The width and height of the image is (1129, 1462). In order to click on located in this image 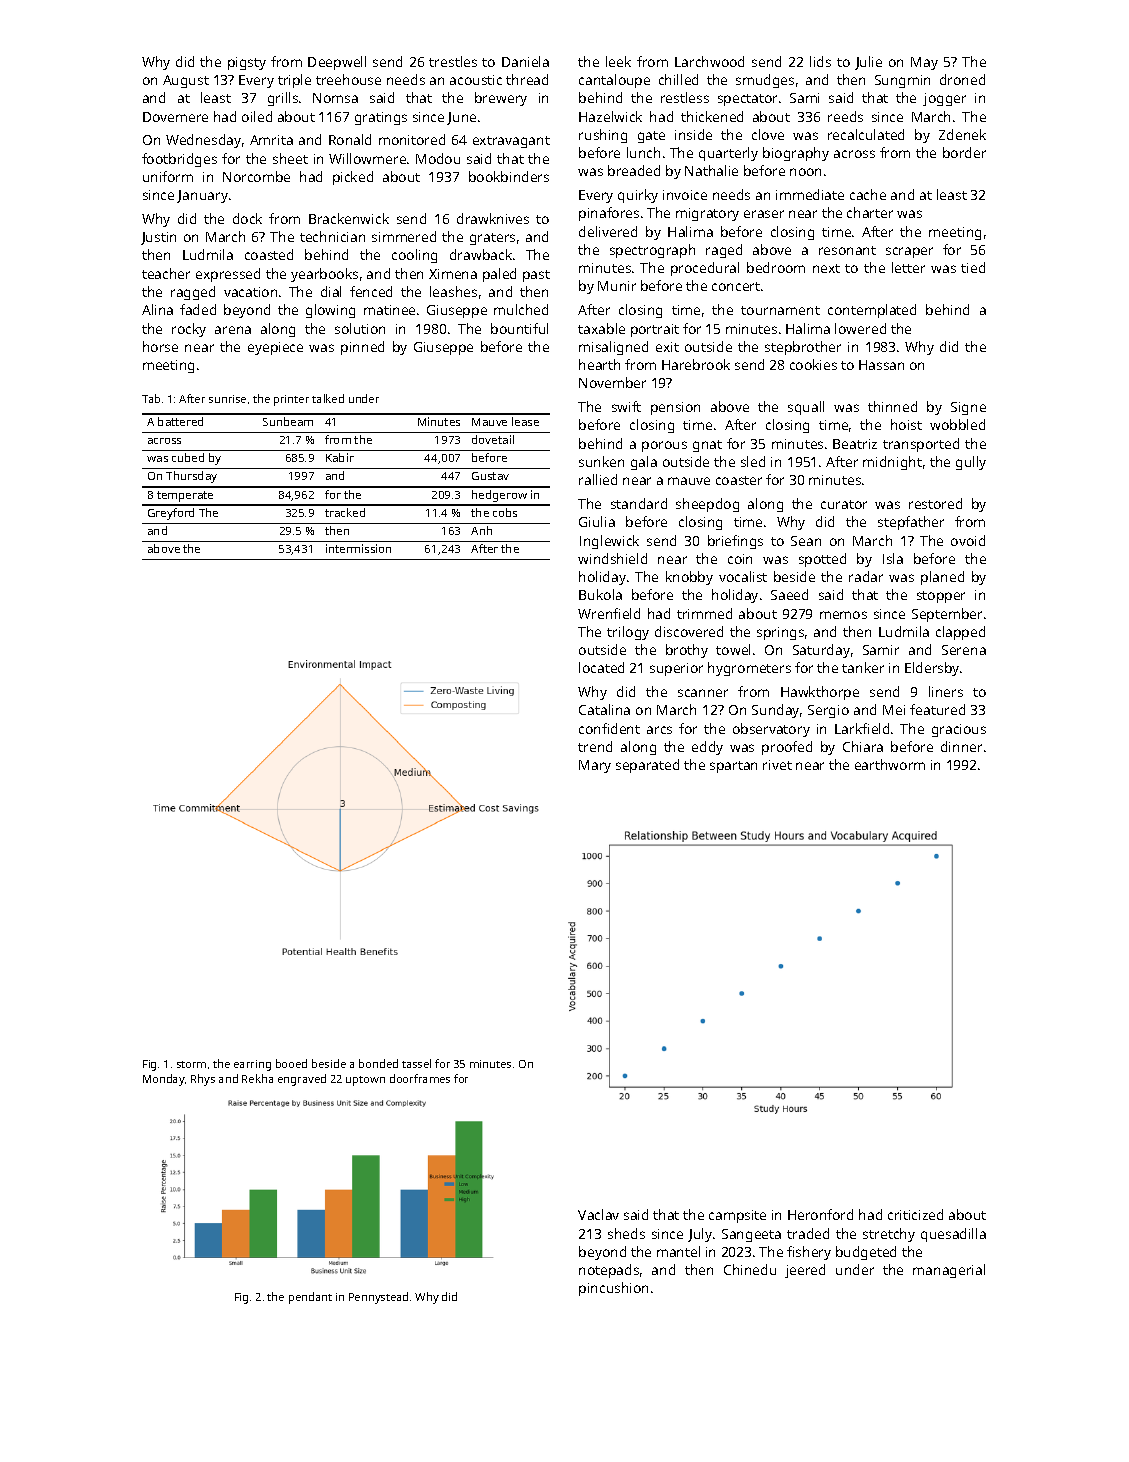, I will do `click(601, 667)`.
